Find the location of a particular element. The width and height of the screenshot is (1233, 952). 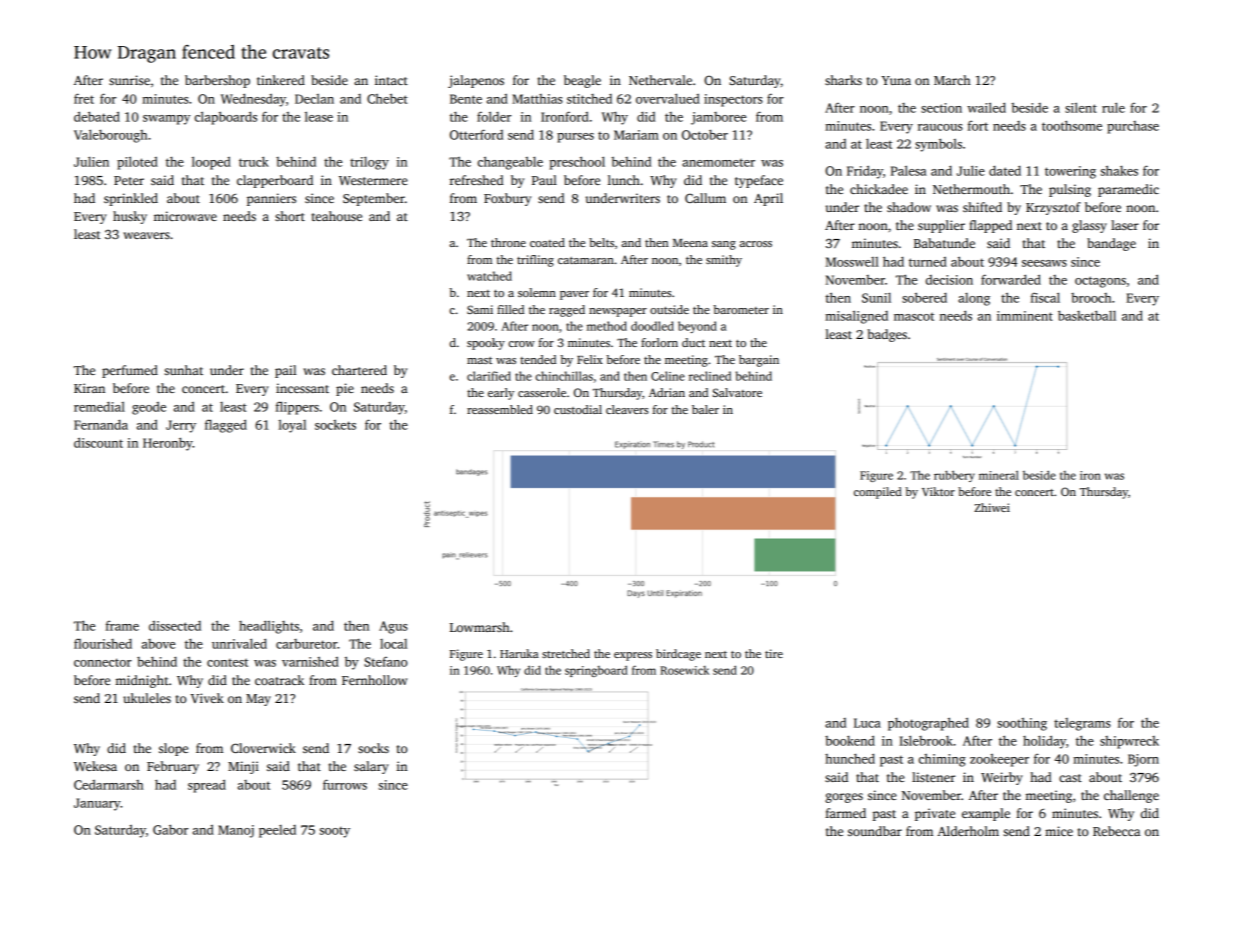

basketball is located at coordinates (1087, 315).
